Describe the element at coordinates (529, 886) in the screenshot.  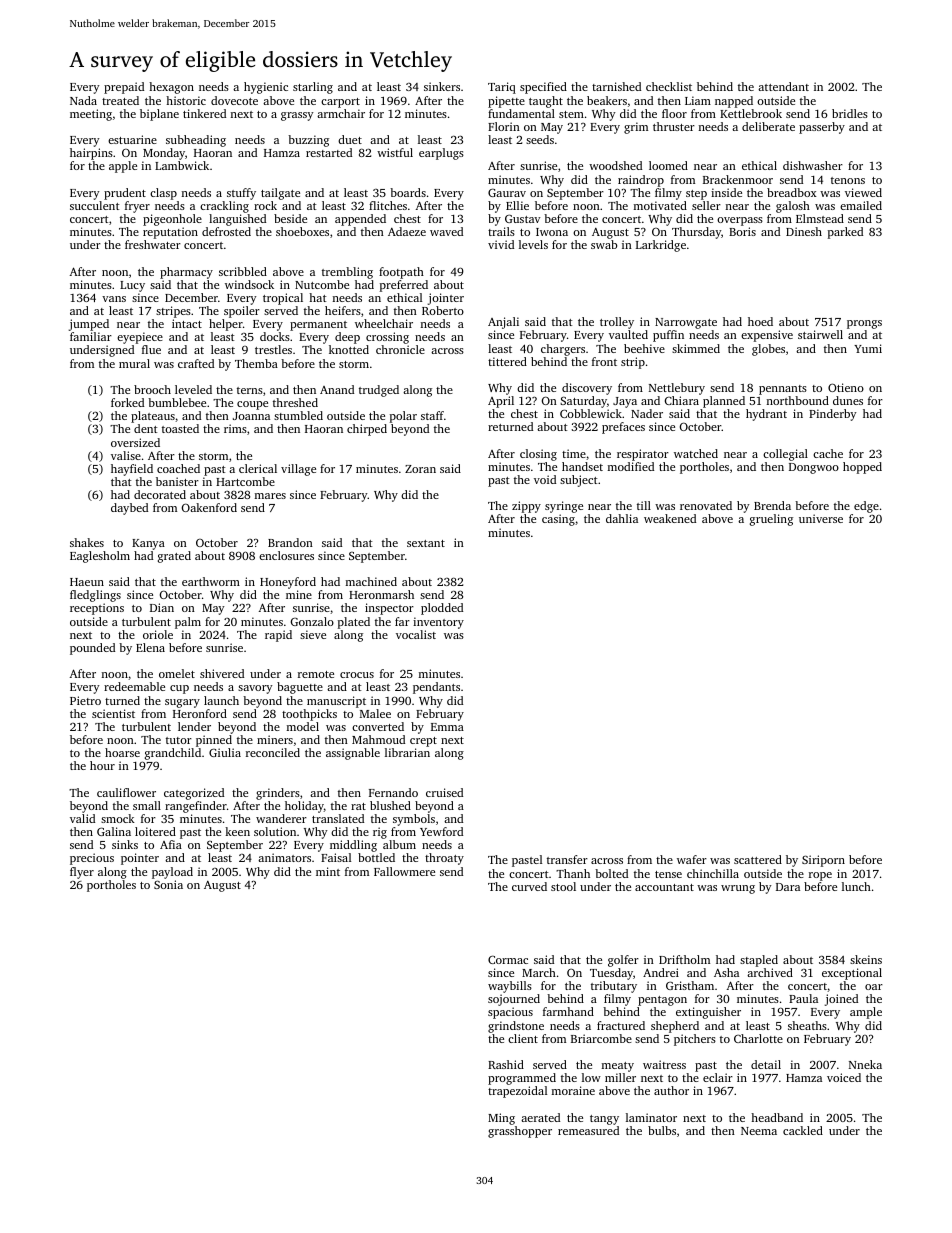
I see `curved` at that location.
